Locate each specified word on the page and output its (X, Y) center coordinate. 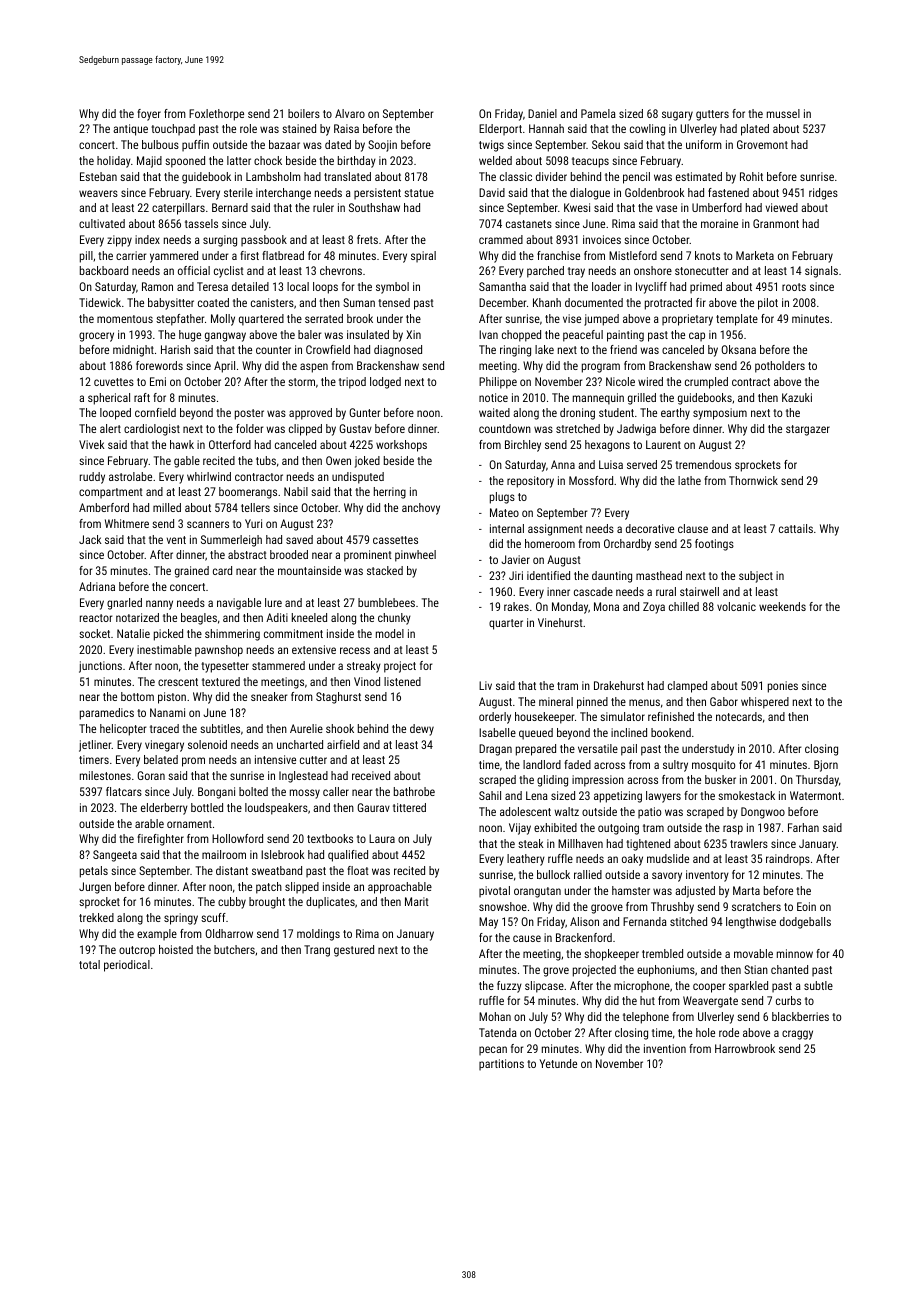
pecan (493, 1051)
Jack (90, 539)
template (737, 320)
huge (190, 336)
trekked (96, 917)
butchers (234, 949)
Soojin (382, 146)
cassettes (395, 540)
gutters (712, 115)
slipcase (544, 987)
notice (493, 397)
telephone (646, 1018)
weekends (782, 606)
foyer (149, 115)
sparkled (748, 987)
